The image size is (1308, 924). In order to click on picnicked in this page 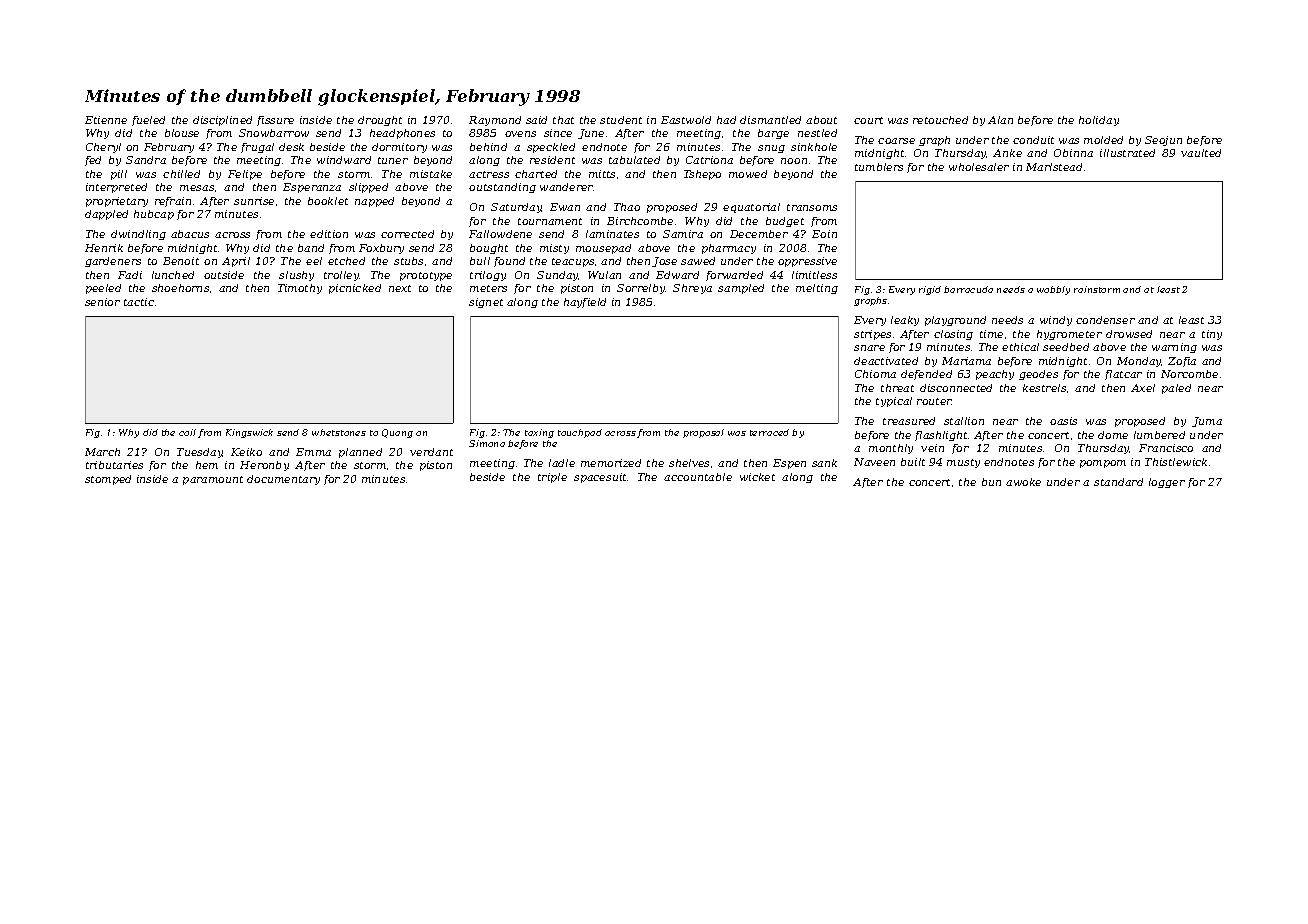, I will do `click(355, 289)`.
